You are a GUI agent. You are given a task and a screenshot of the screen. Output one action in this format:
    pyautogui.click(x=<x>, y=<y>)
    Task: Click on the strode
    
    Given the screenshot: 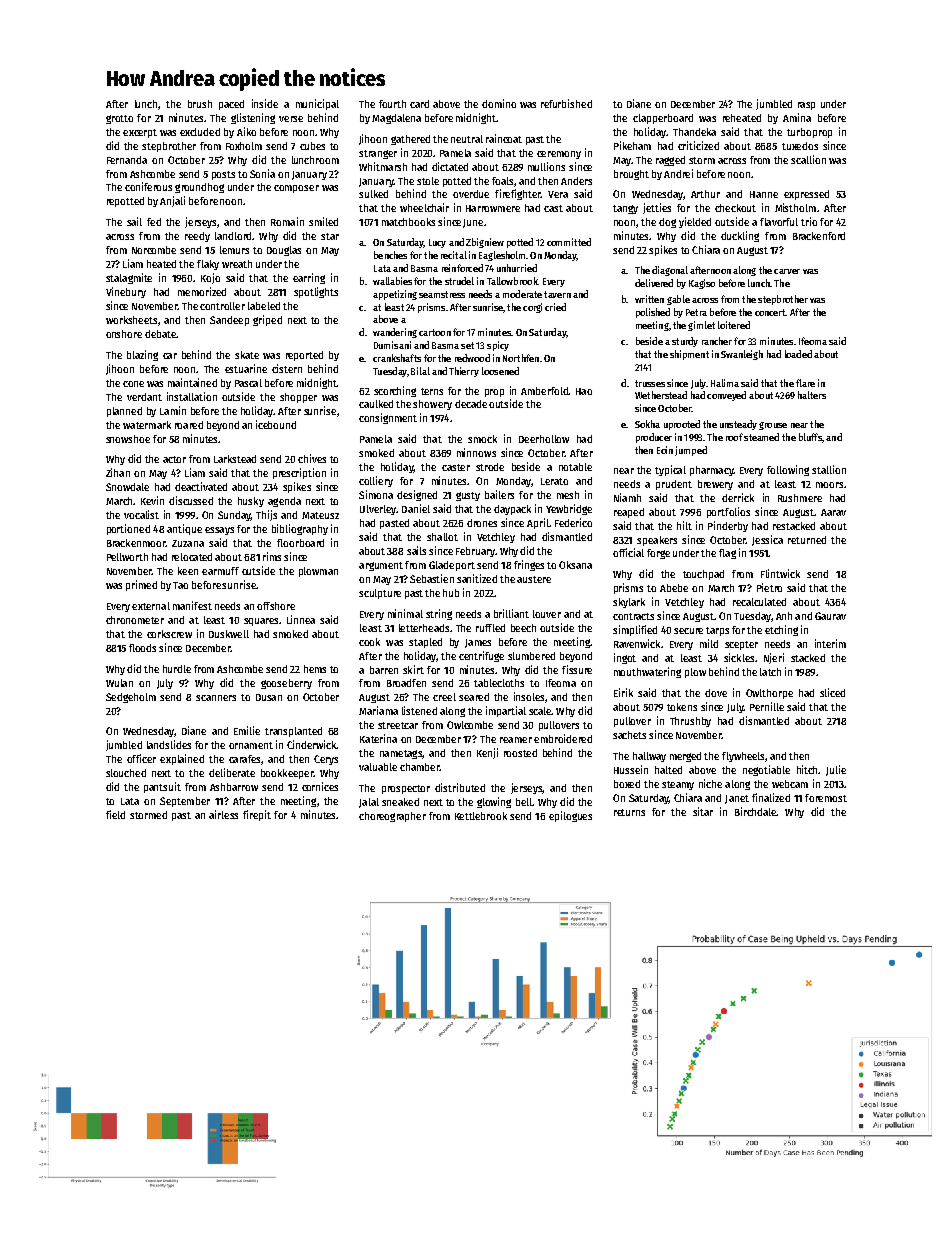 What is the action you would take?
    pyautogui.click(x=490, y=467)
